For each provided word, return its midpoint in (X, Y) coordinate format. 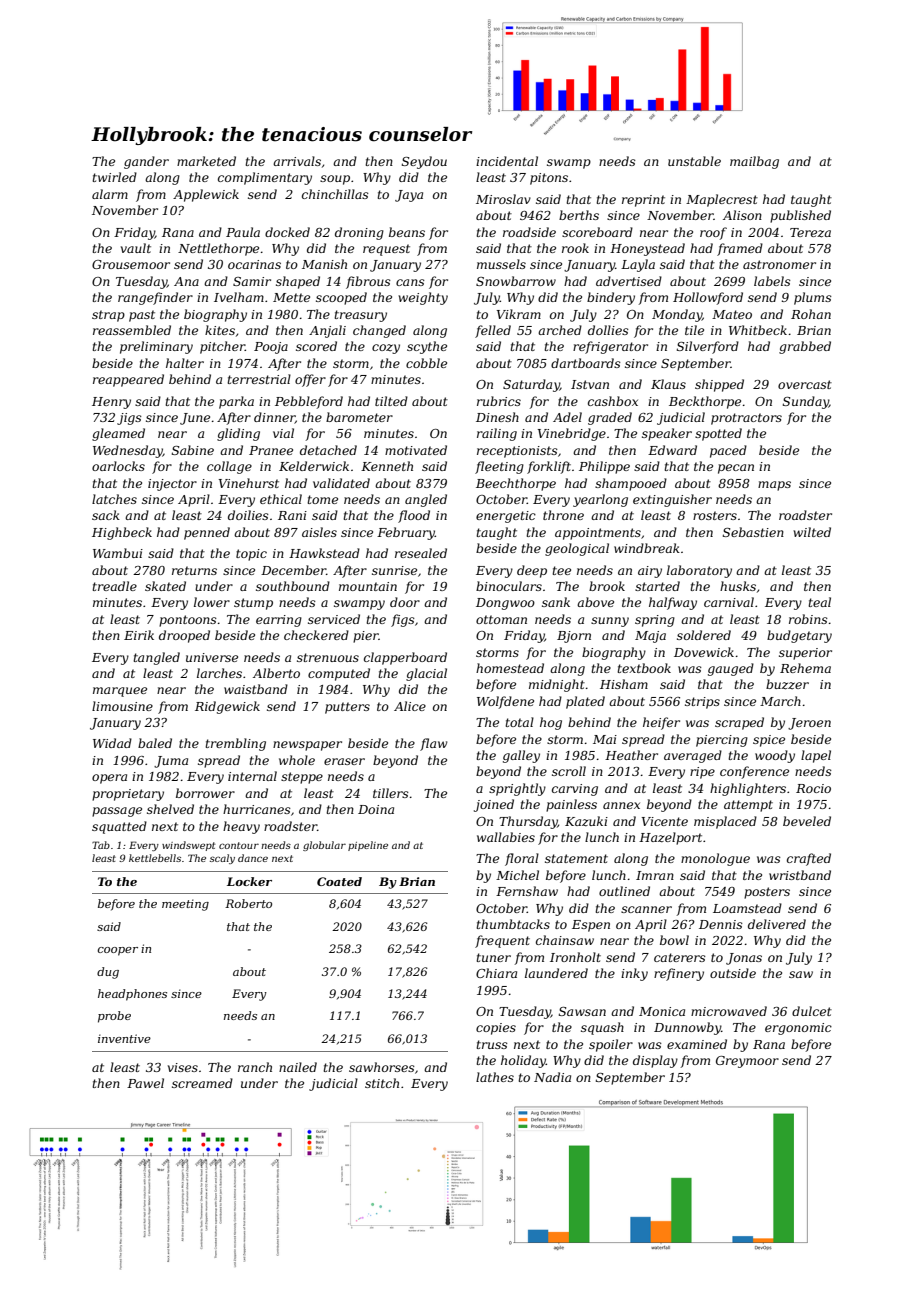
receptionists (517, 452)
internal (252, 776)
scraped (739, 723)
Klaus (668, 384)
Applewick (206, 195)
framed (740, 249)
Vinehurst (249, 483)
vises (183, 1067)
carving (575, 790)
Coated (339, 881)
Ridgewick (227, 707)
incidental (507, 161)
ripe (702, 773)
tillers (391, 793)
